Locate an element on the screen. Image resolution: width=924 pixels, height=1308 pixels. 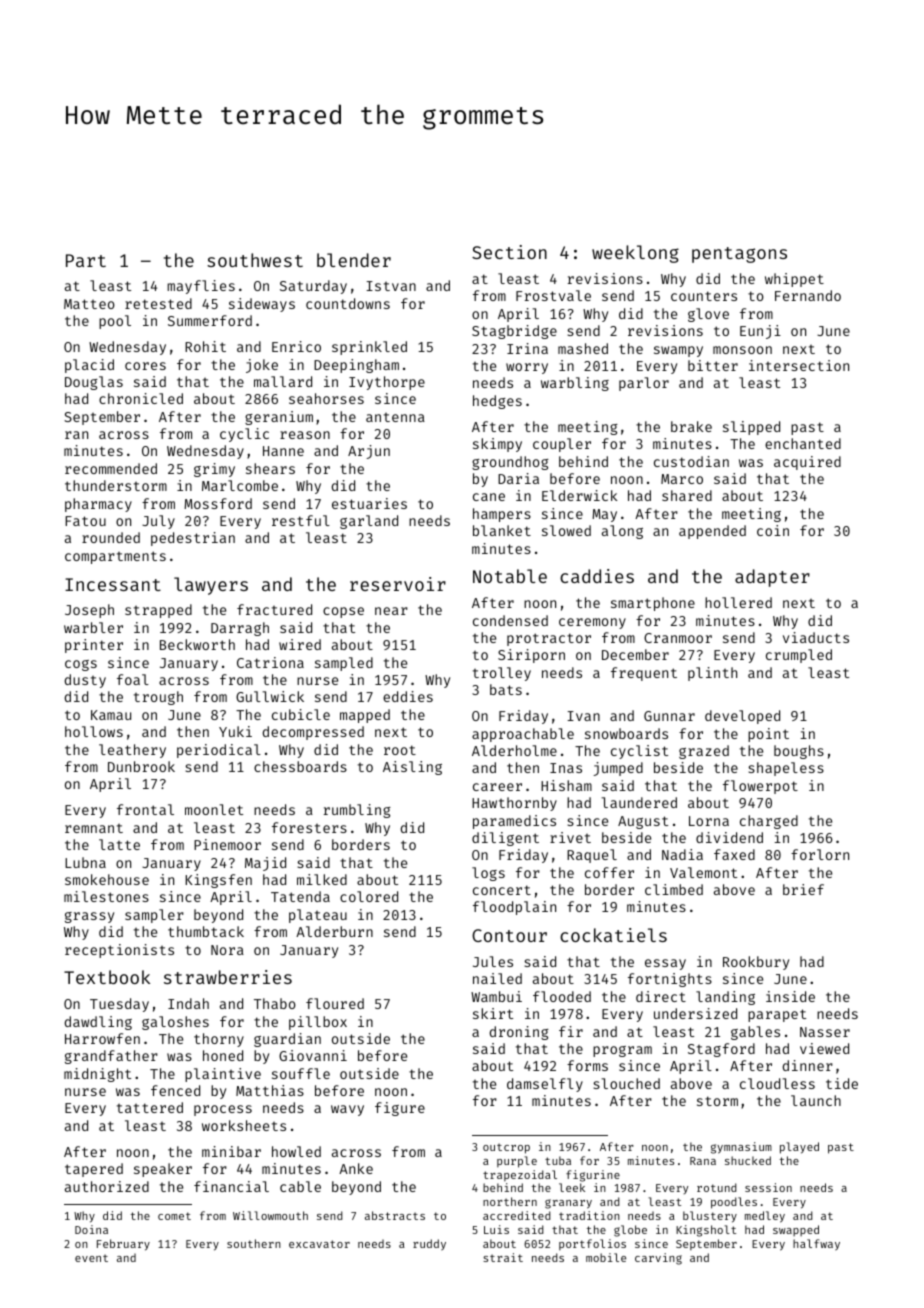
slowed is located at coordinates (566, 530).
